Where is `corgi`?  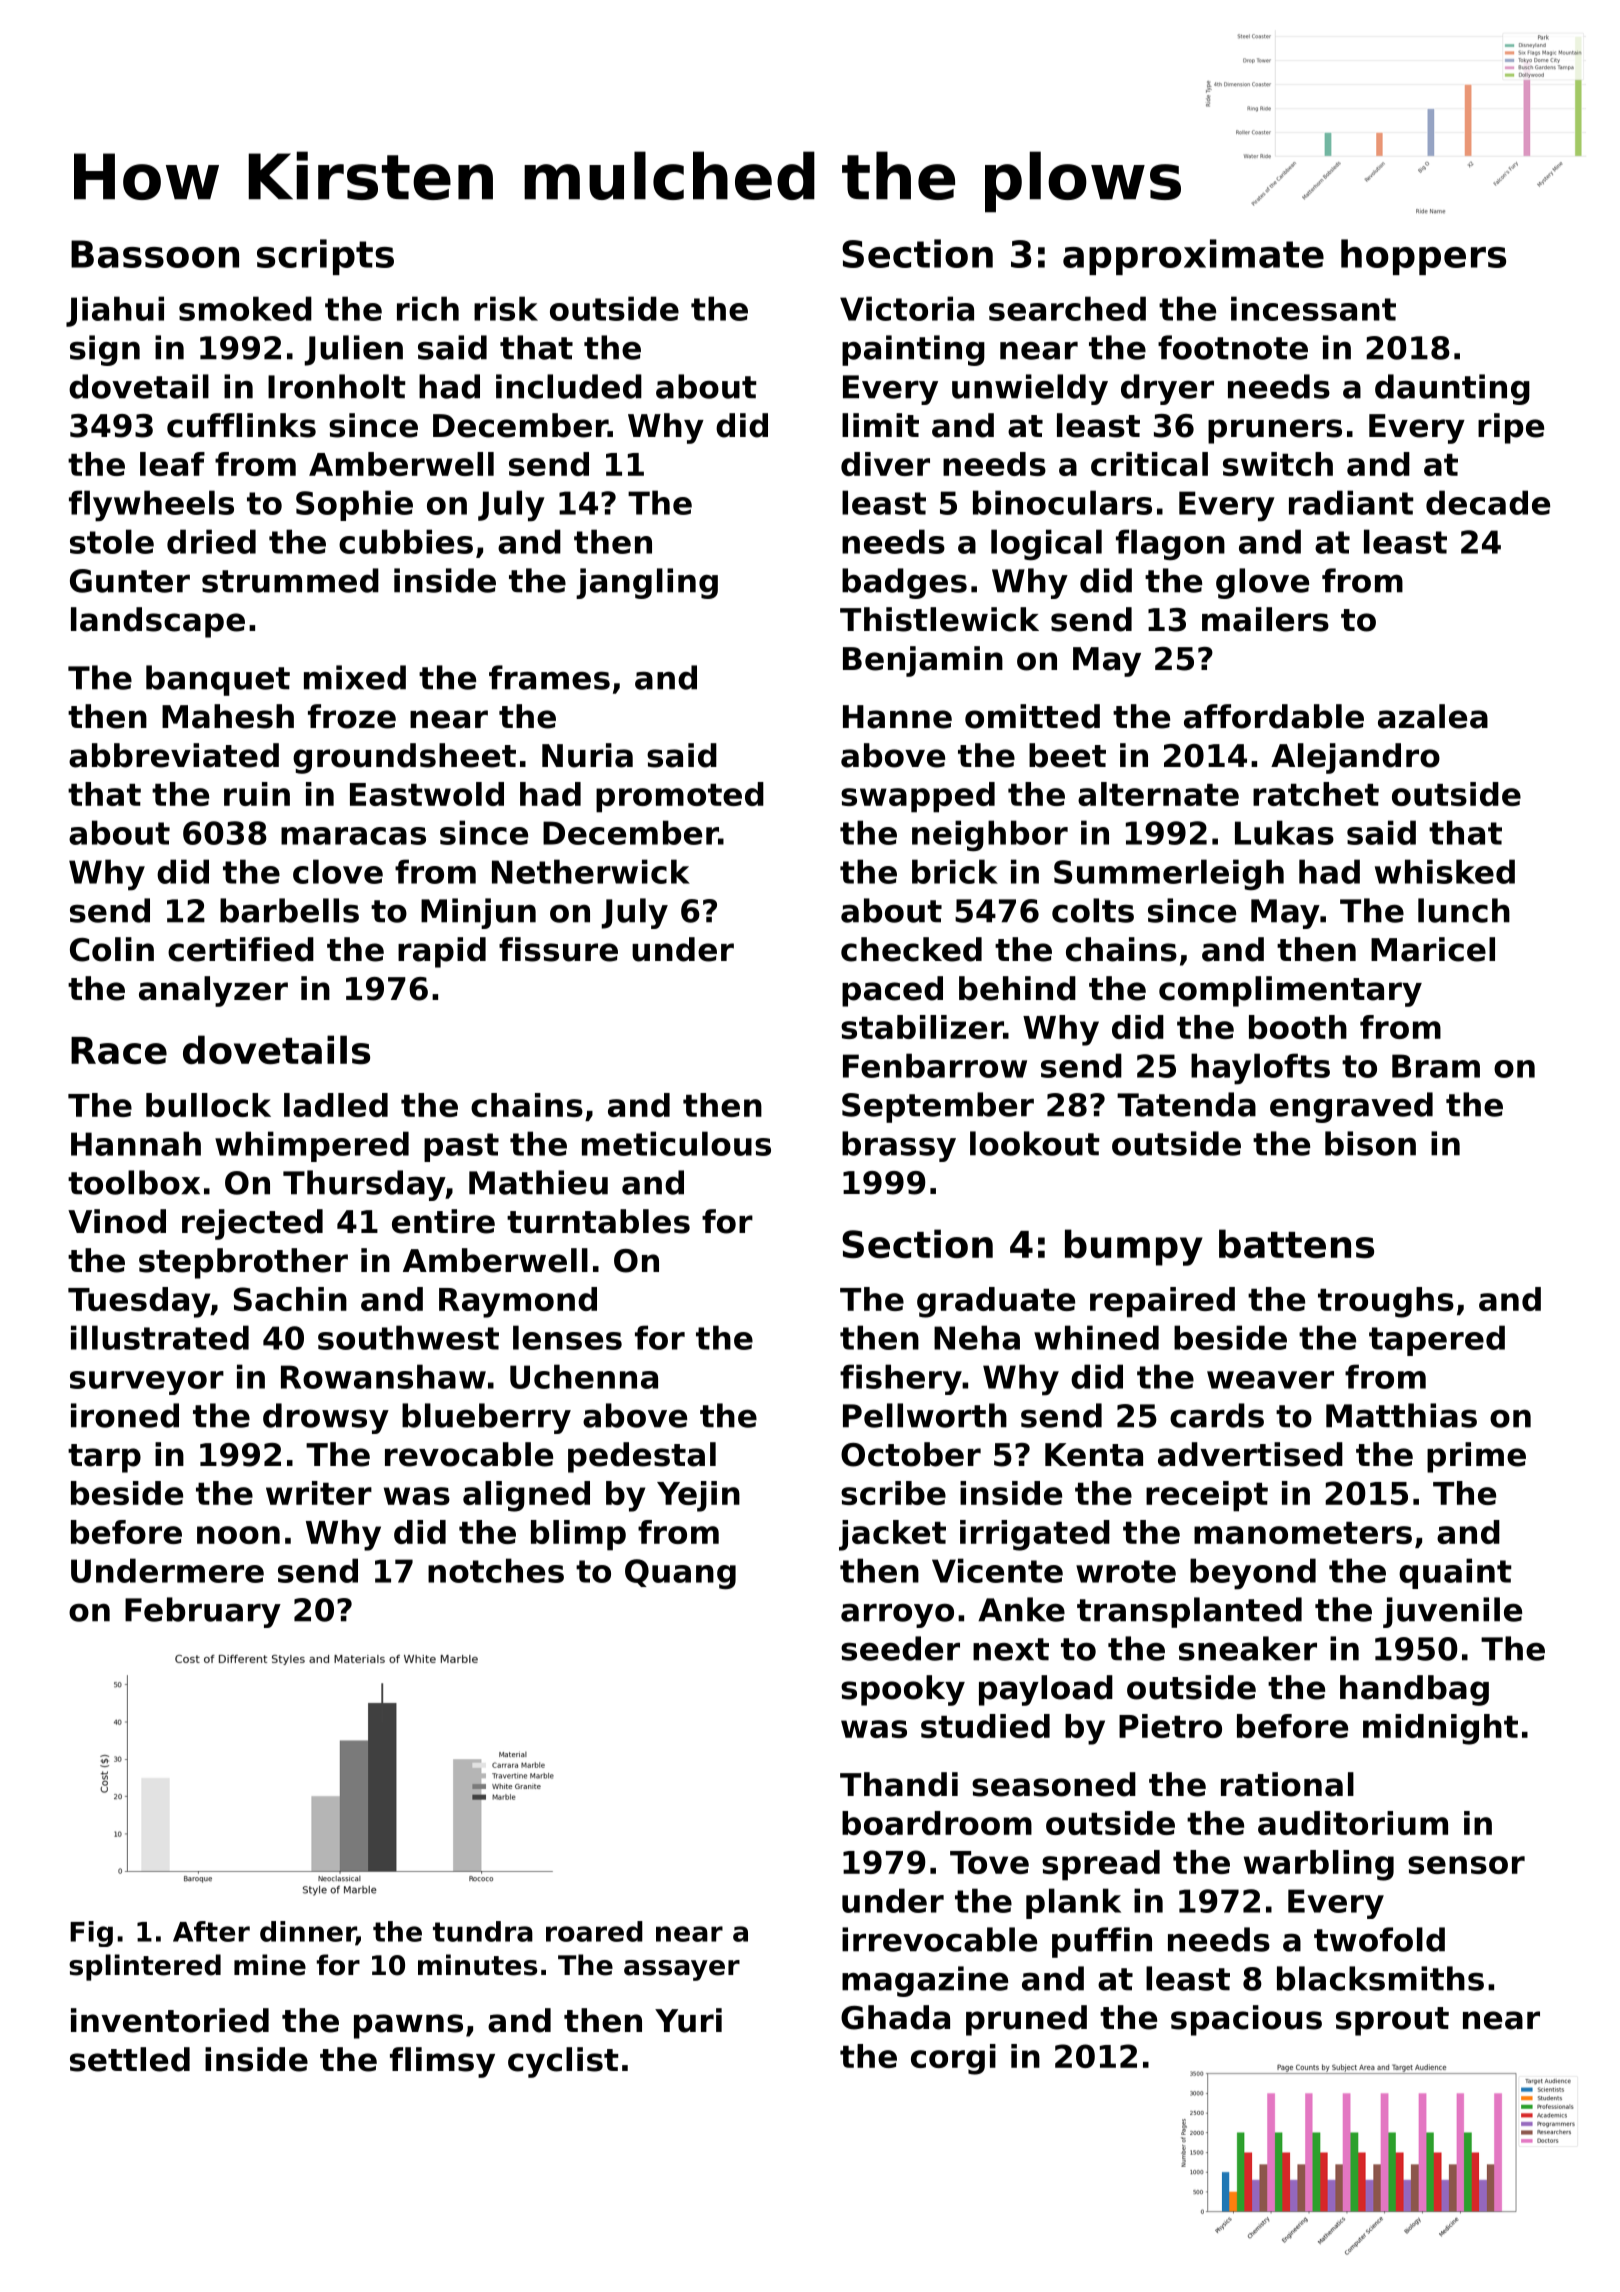
corgi is located at coordinates (953, 2059).
